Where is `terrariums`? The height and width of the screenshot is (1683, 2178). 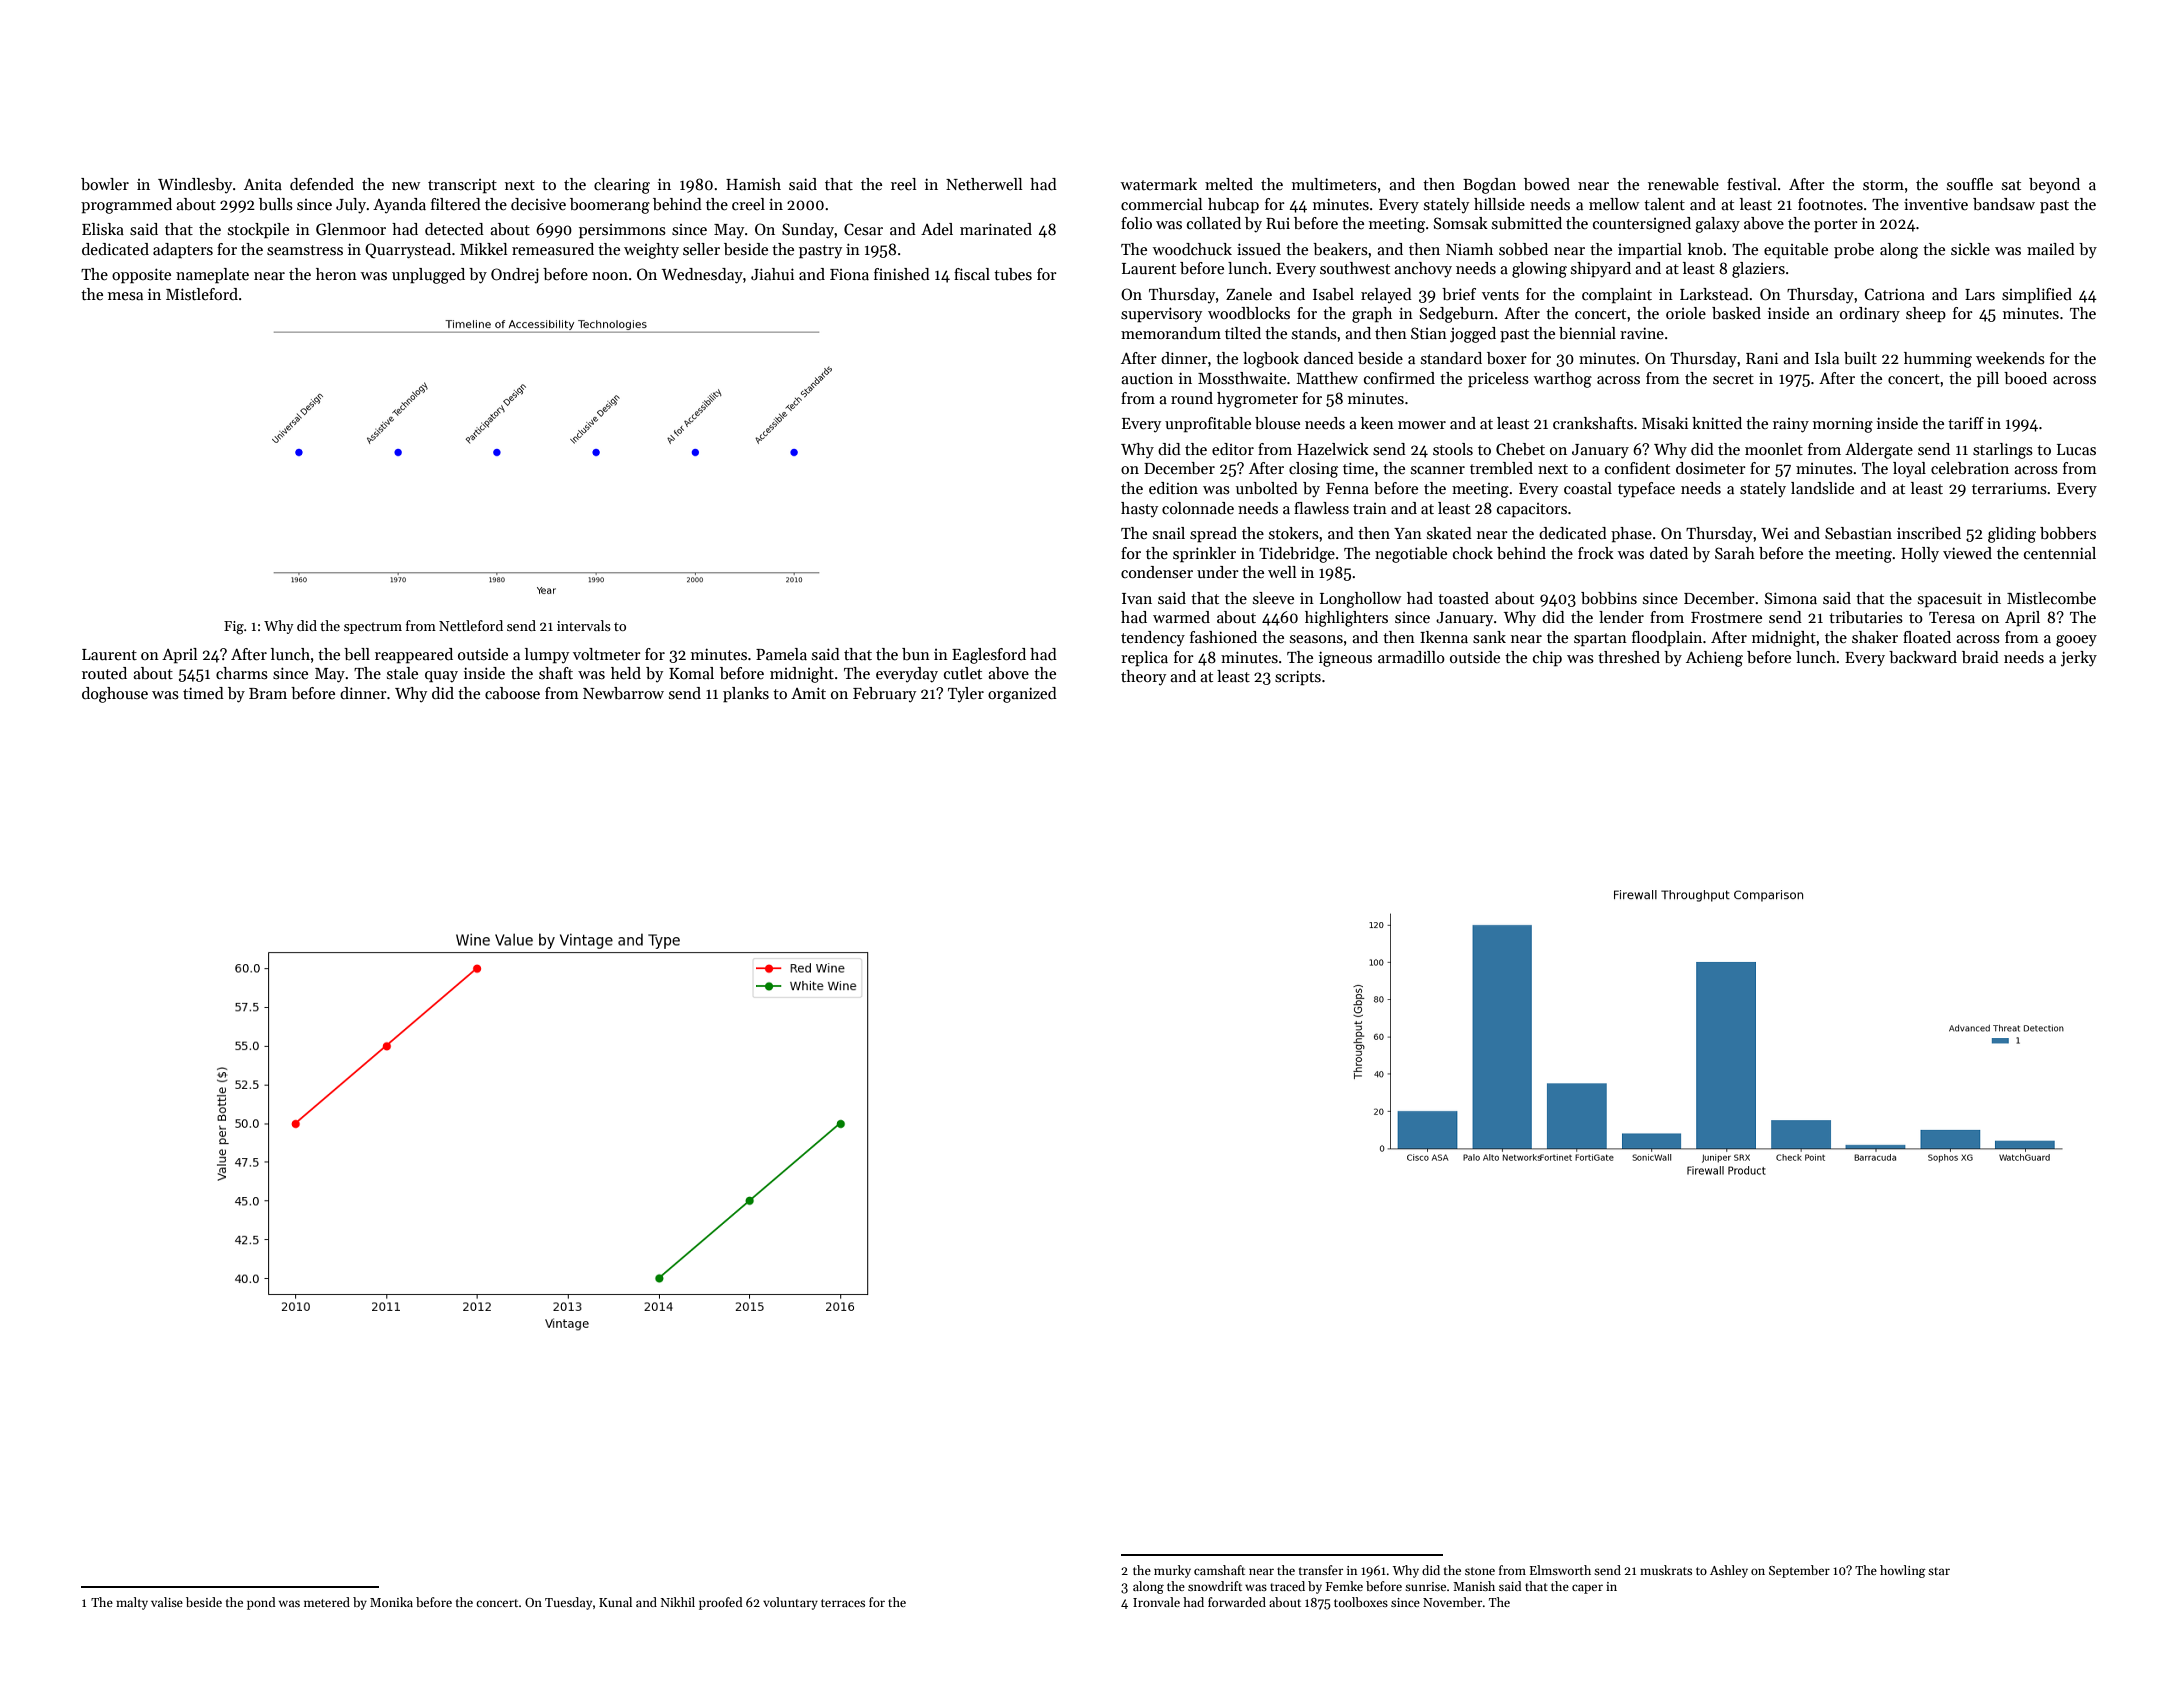
terrariums is located at coordinates (2009, 488).
